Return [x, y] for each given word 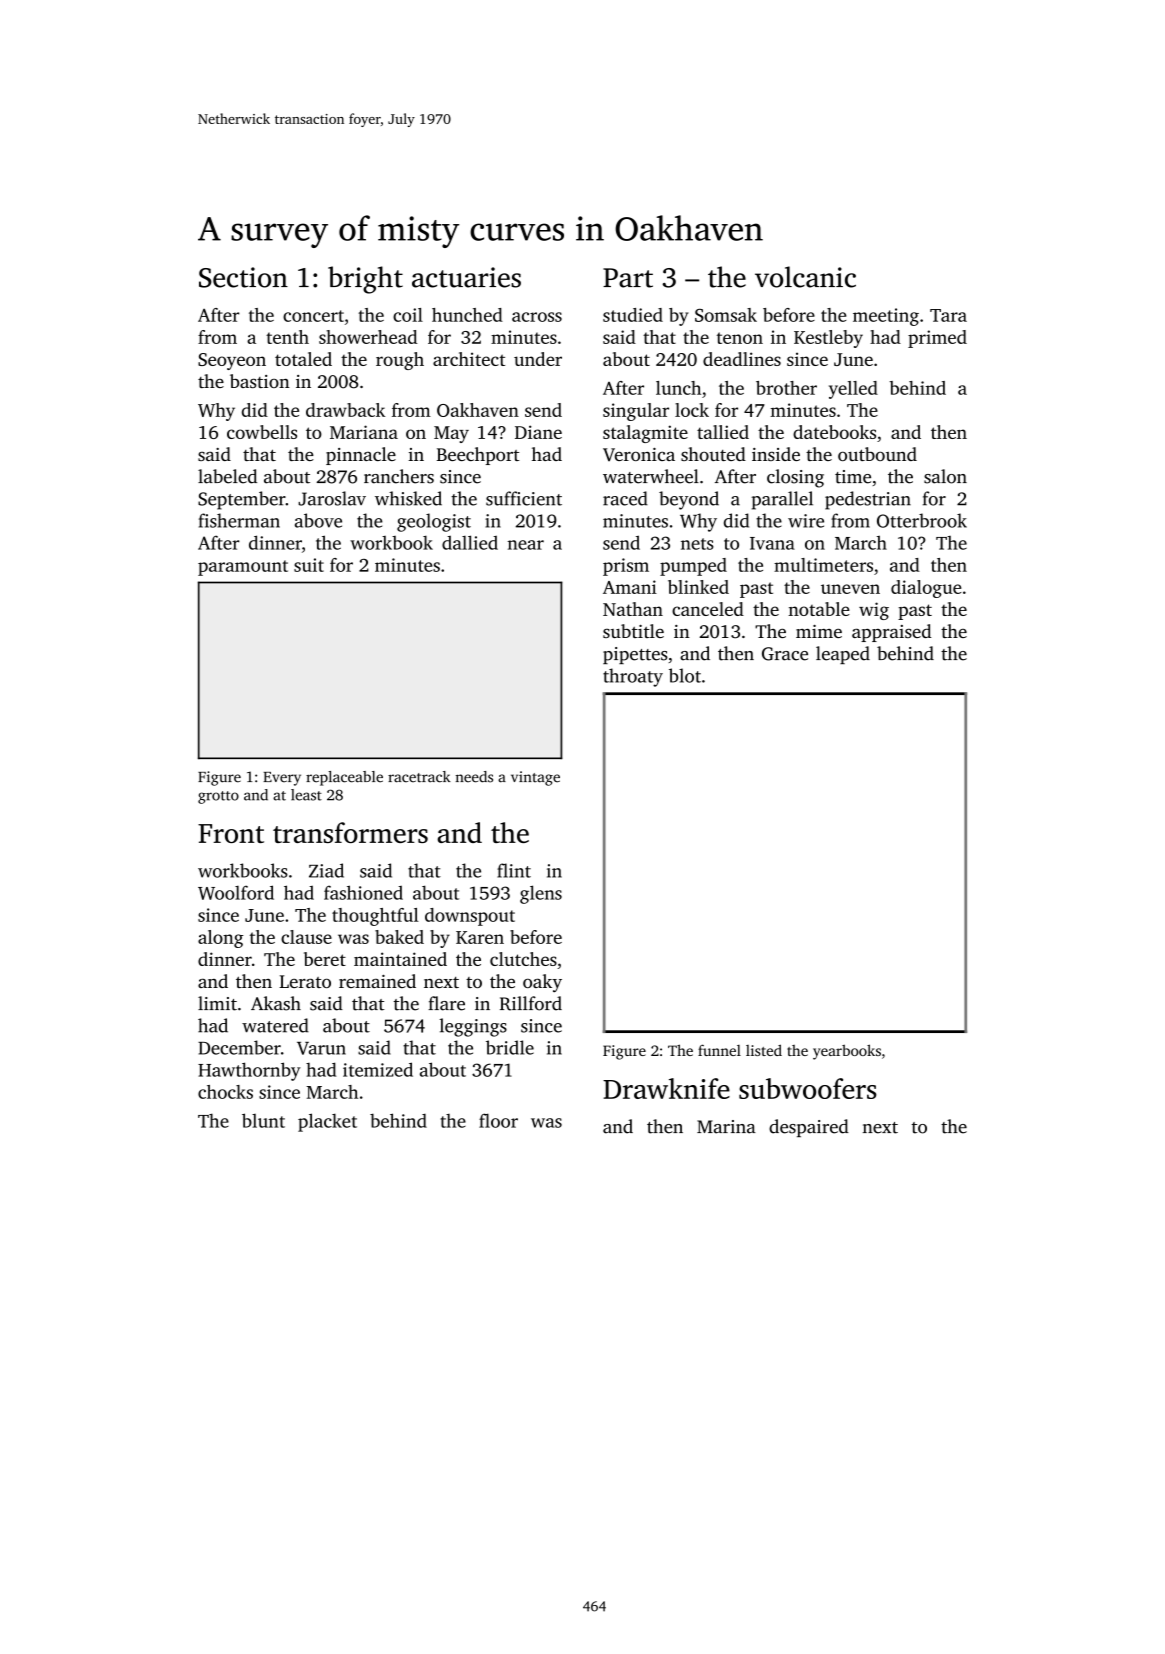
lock [692, 410]
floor [498, 1120]
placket [327, 1122]
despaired [809, 1128]
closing [795, 478]
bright [365, 280]
